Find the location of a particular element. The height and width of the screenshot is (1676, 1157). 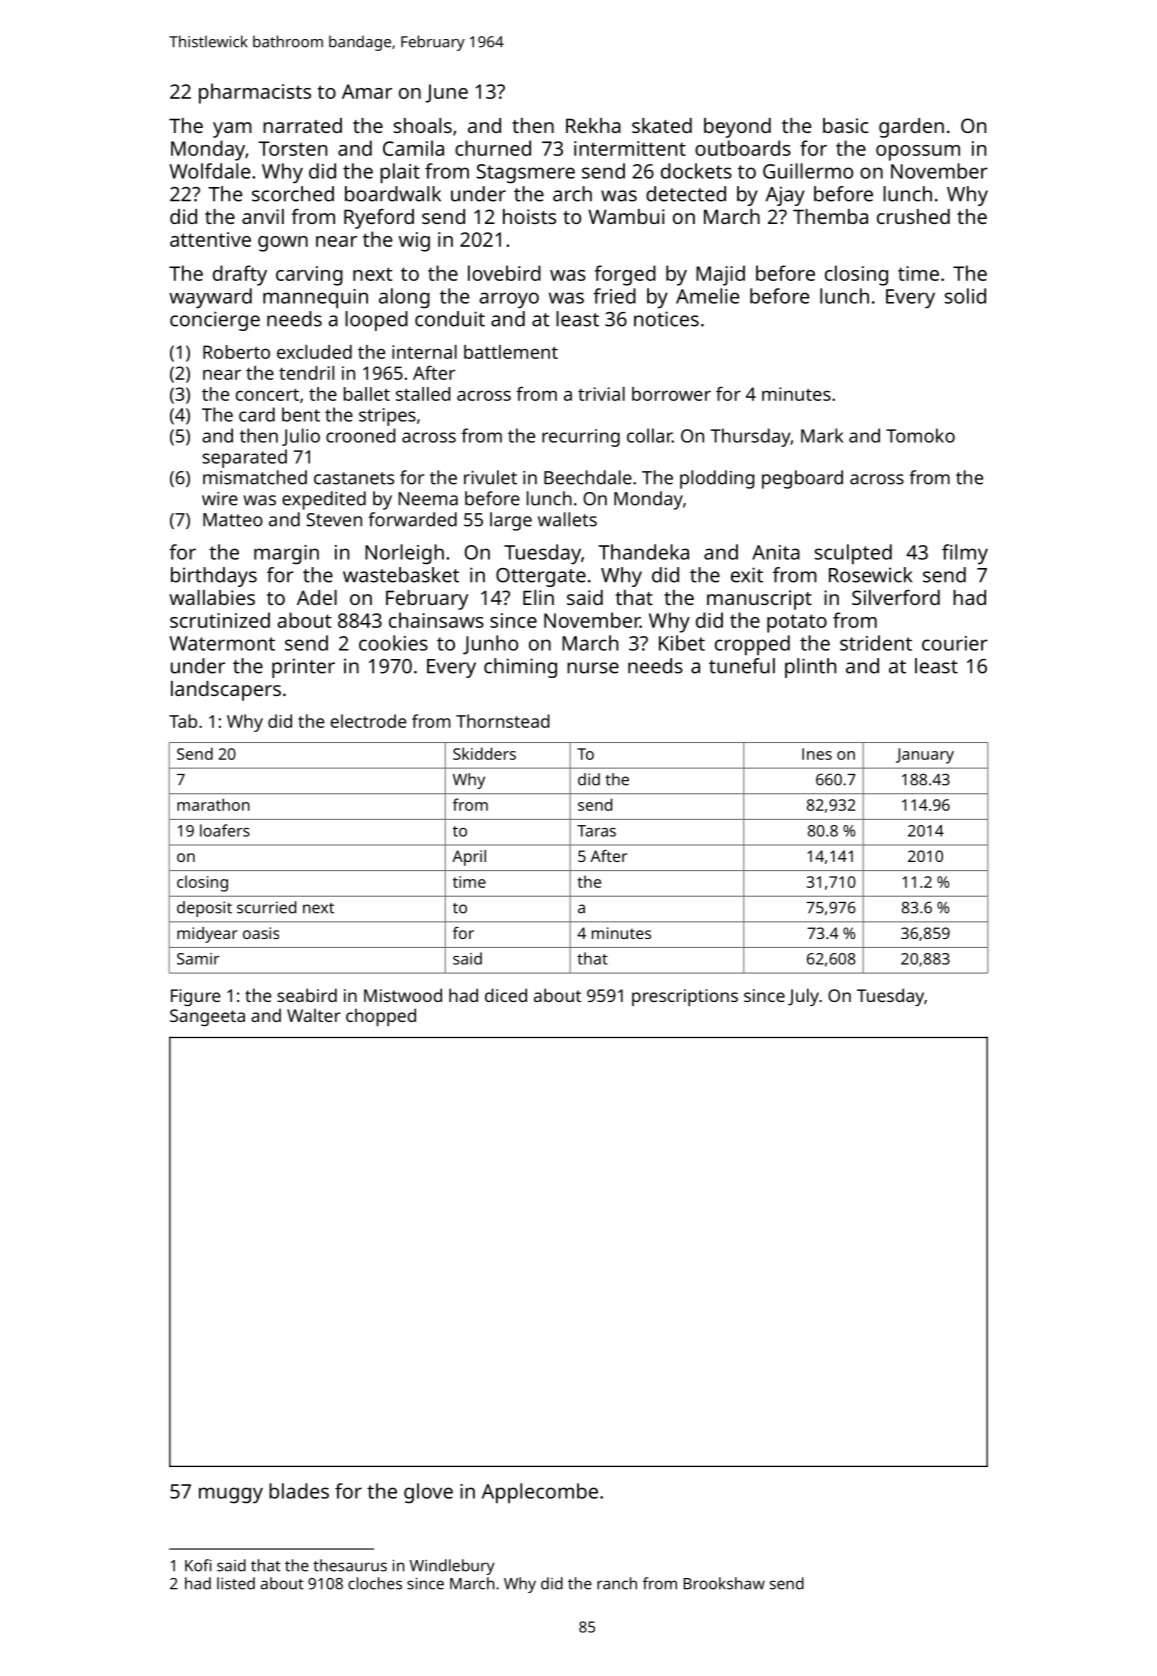

marathon is located at coordinates (213, 804).
